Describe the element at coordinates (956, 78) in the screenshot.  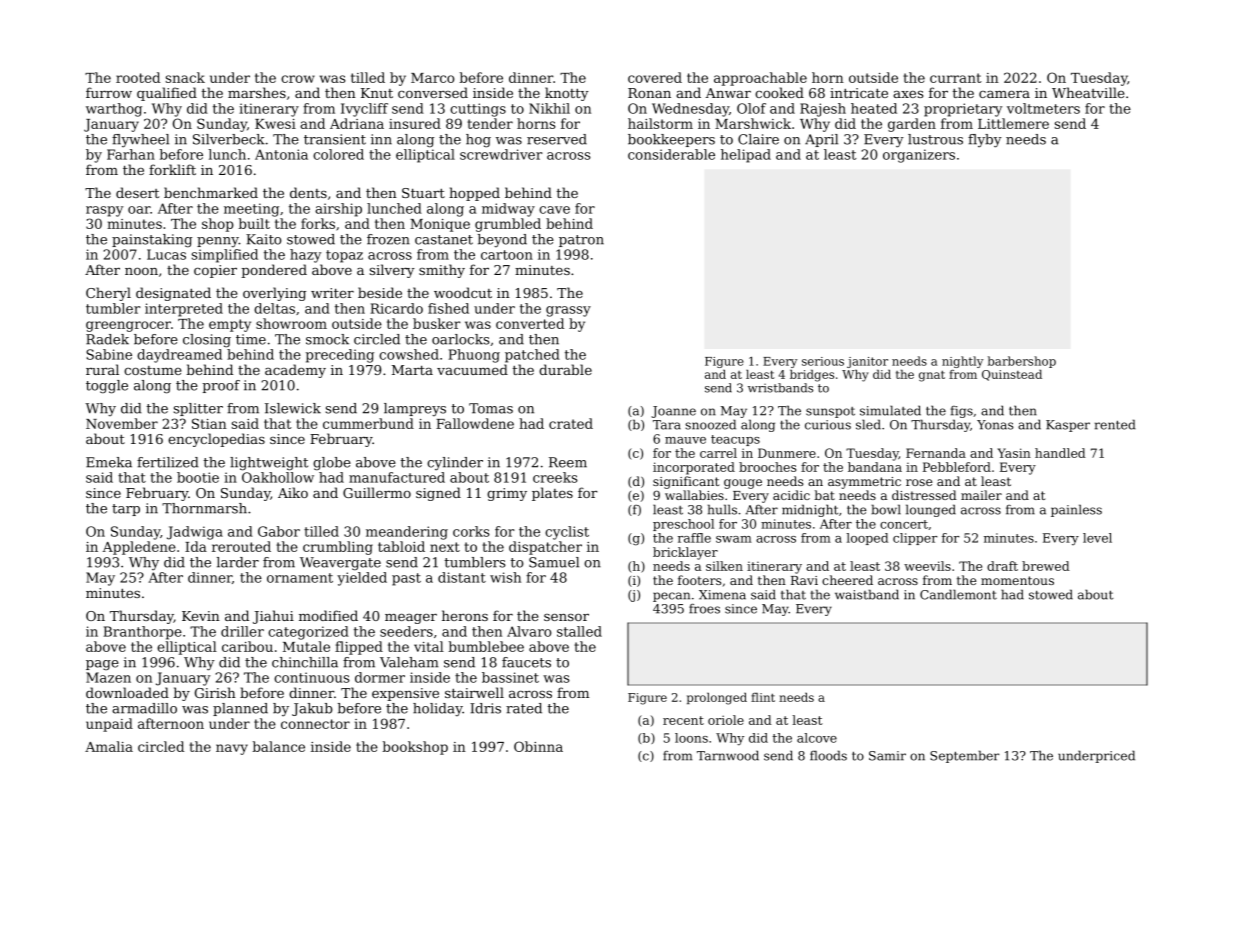
I see `currant` at that location.
